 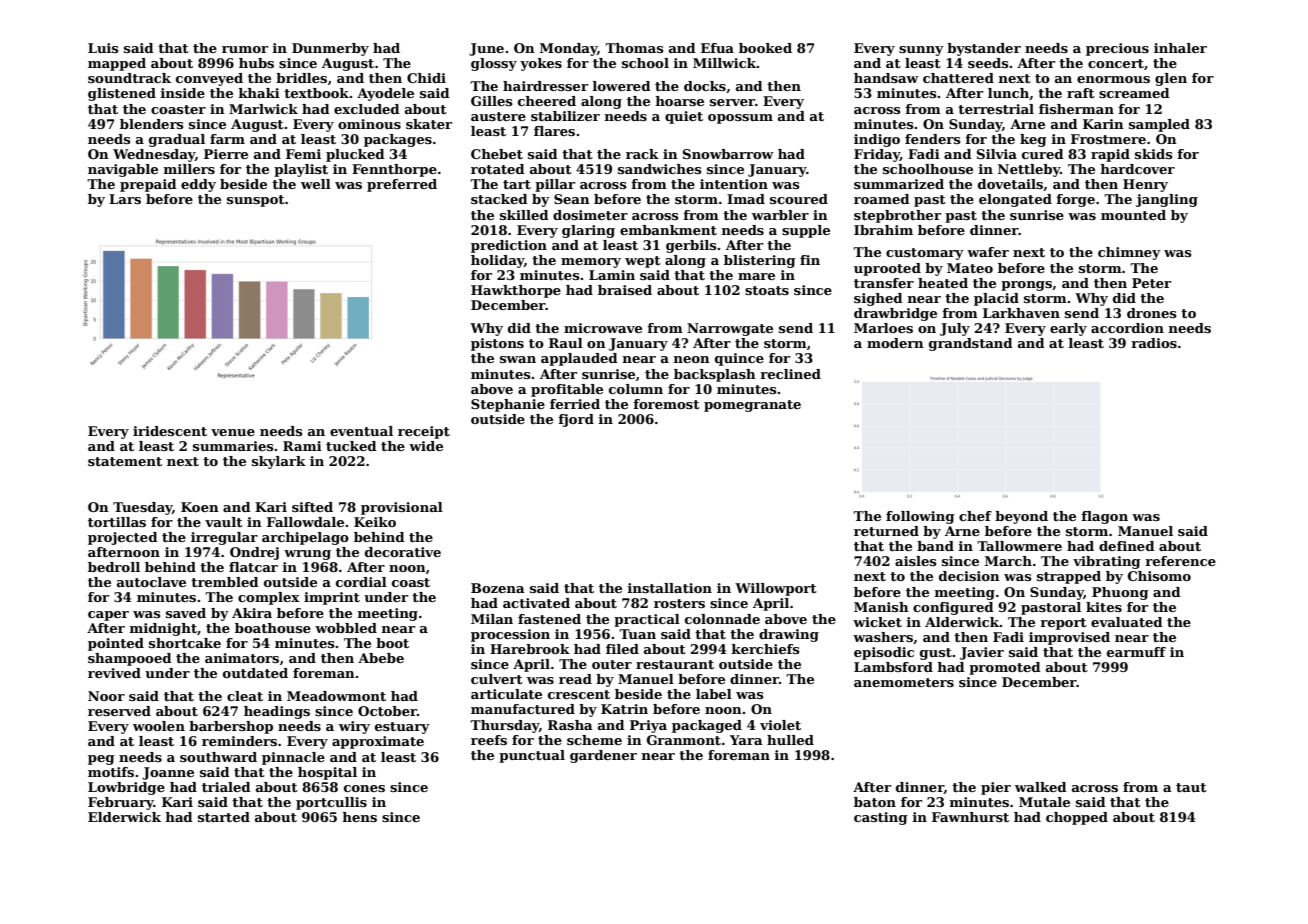 What do you see at coordinates (123, 170) in the document?
I see `navigable` at bounding box center [123, 170].
